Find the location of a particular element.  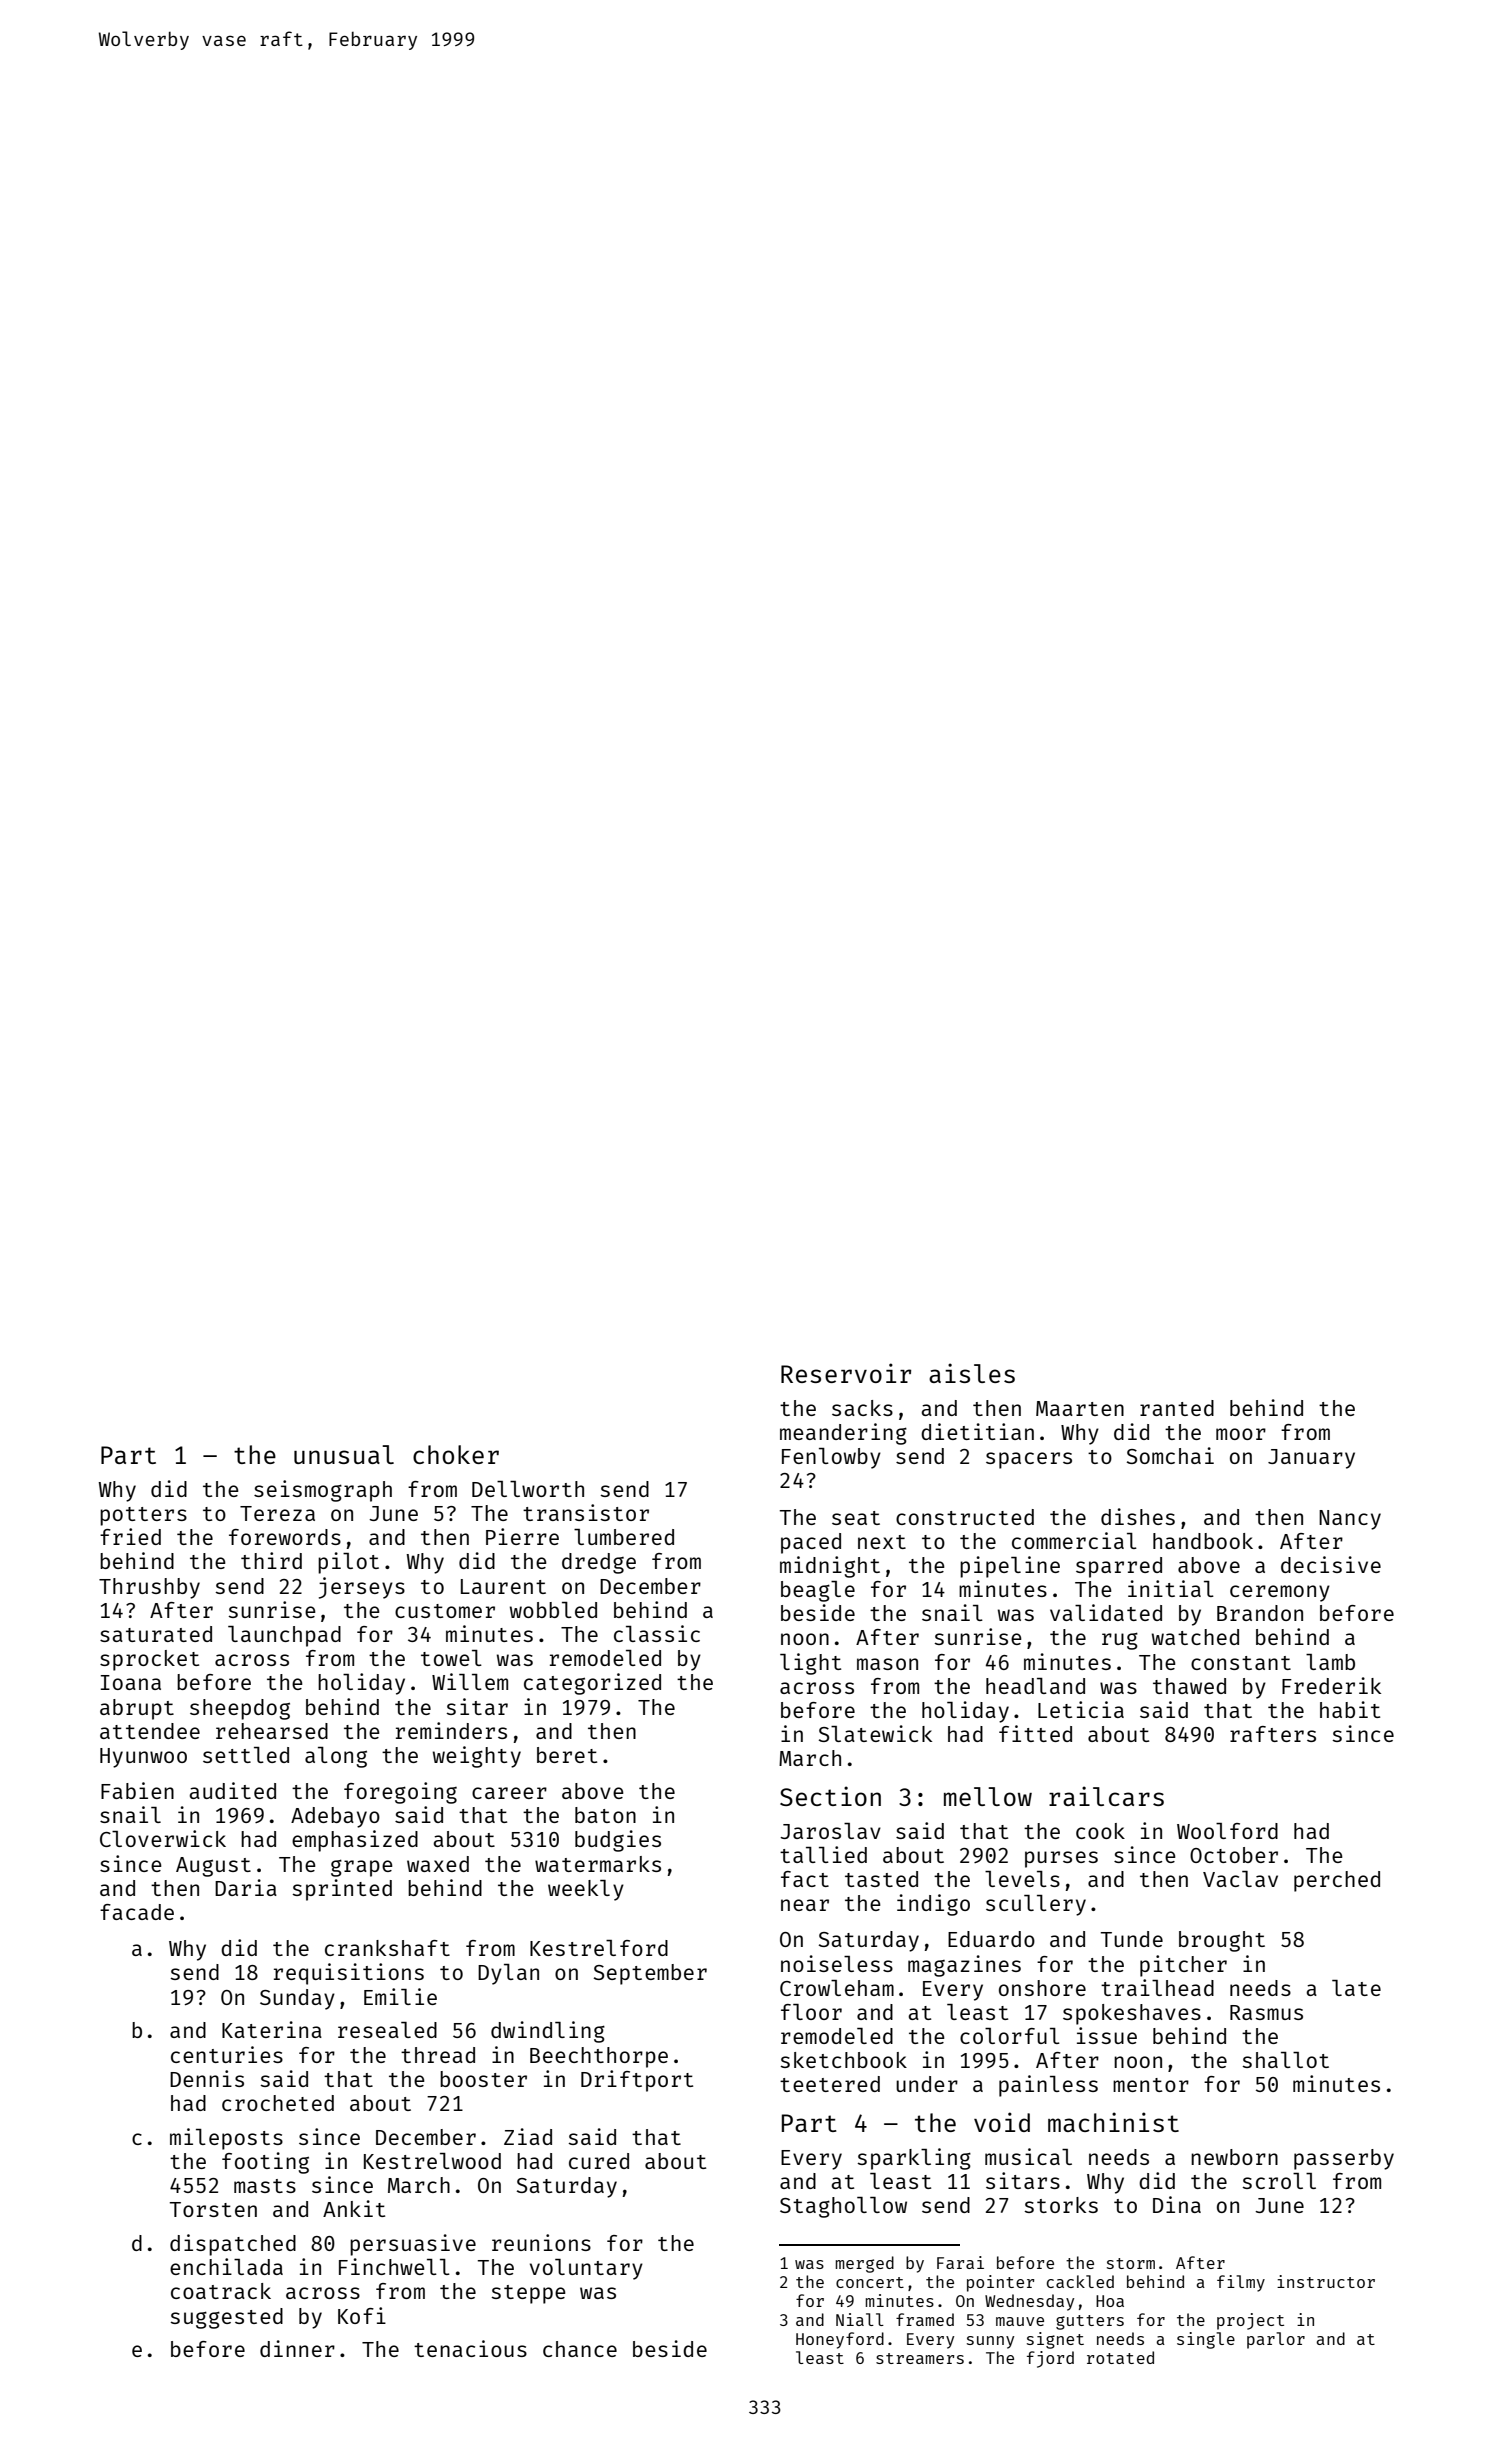

waxed is located at coordinates (438, 1864).
